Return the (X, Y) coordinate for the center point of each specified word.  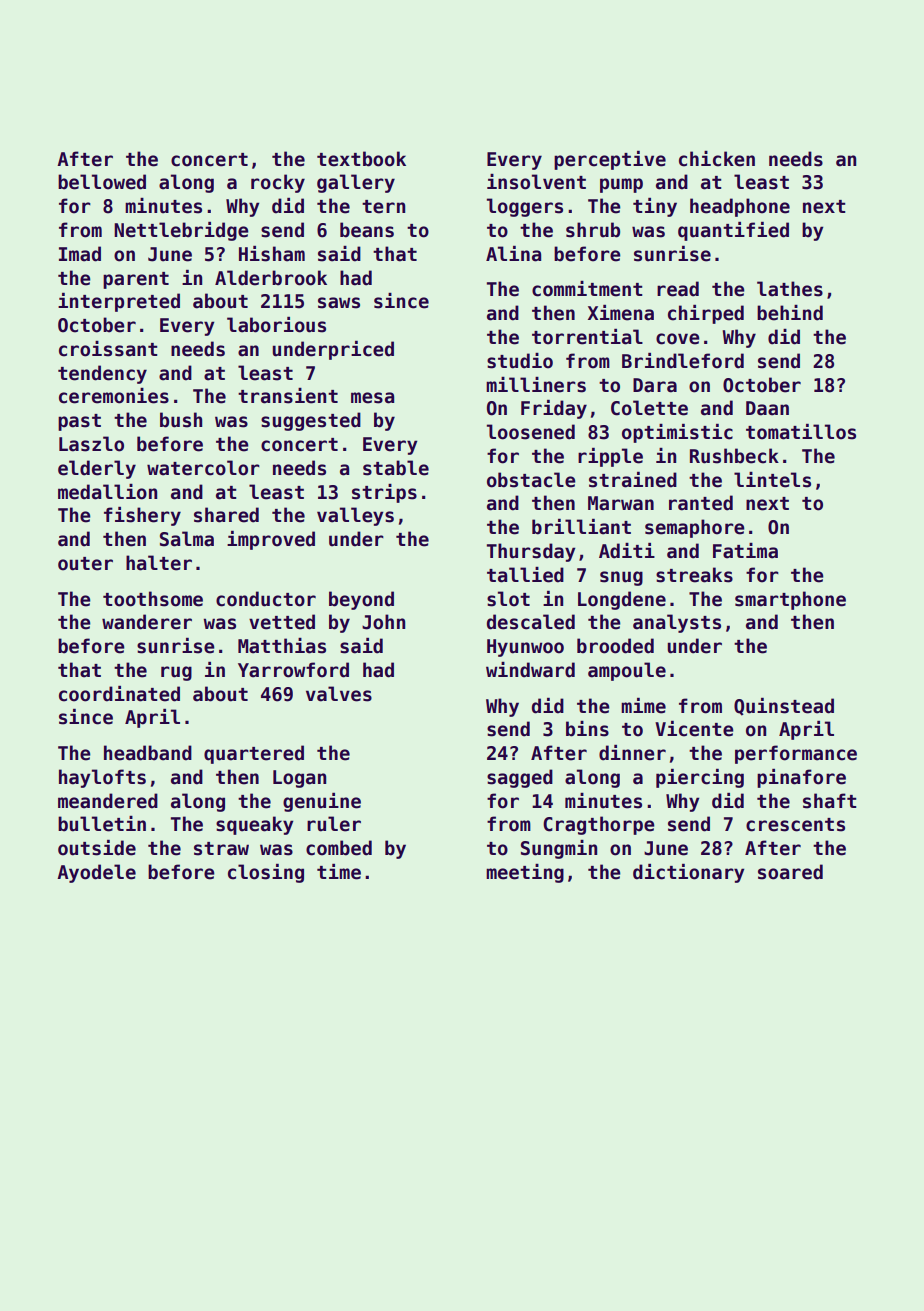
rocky (278, 183)
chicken (717, 159)
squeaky (254, 825)
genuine (322, 802)
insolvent (536, 182)
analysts (677, 623)
